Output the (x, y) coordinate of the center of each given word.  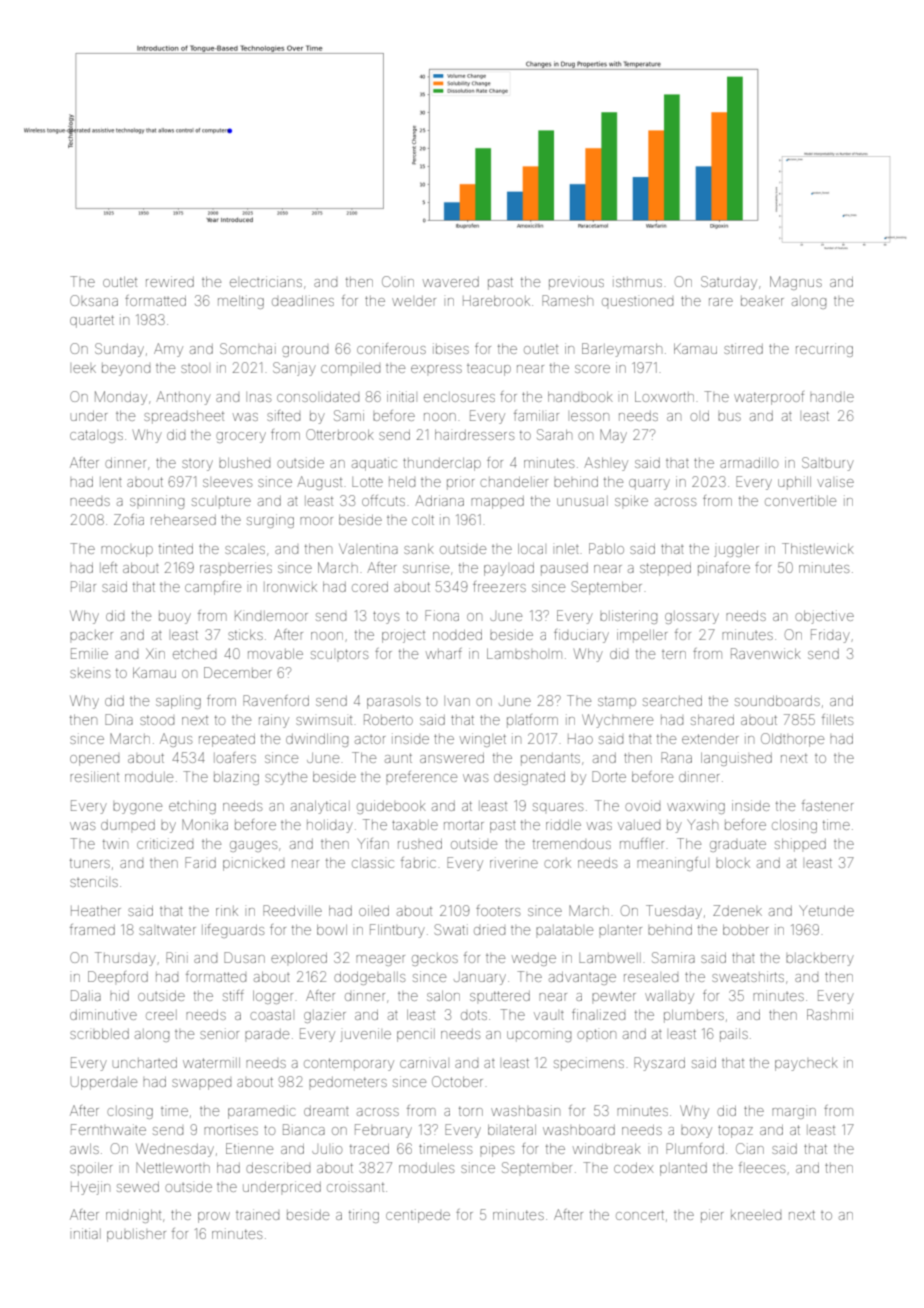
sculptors (339, 654)
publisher (136, 1235)
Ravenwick (766, 653)
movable (275, 654)
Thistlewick (818, 548)
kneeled (756, 1215)
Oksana (94, 300)
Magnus (796, 283)
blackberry (820, 959)
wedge (534, 959)
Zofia (129, 519)
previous (576, 284)
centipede (418, 1216)
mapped (497, 502)
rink (227, 910)
